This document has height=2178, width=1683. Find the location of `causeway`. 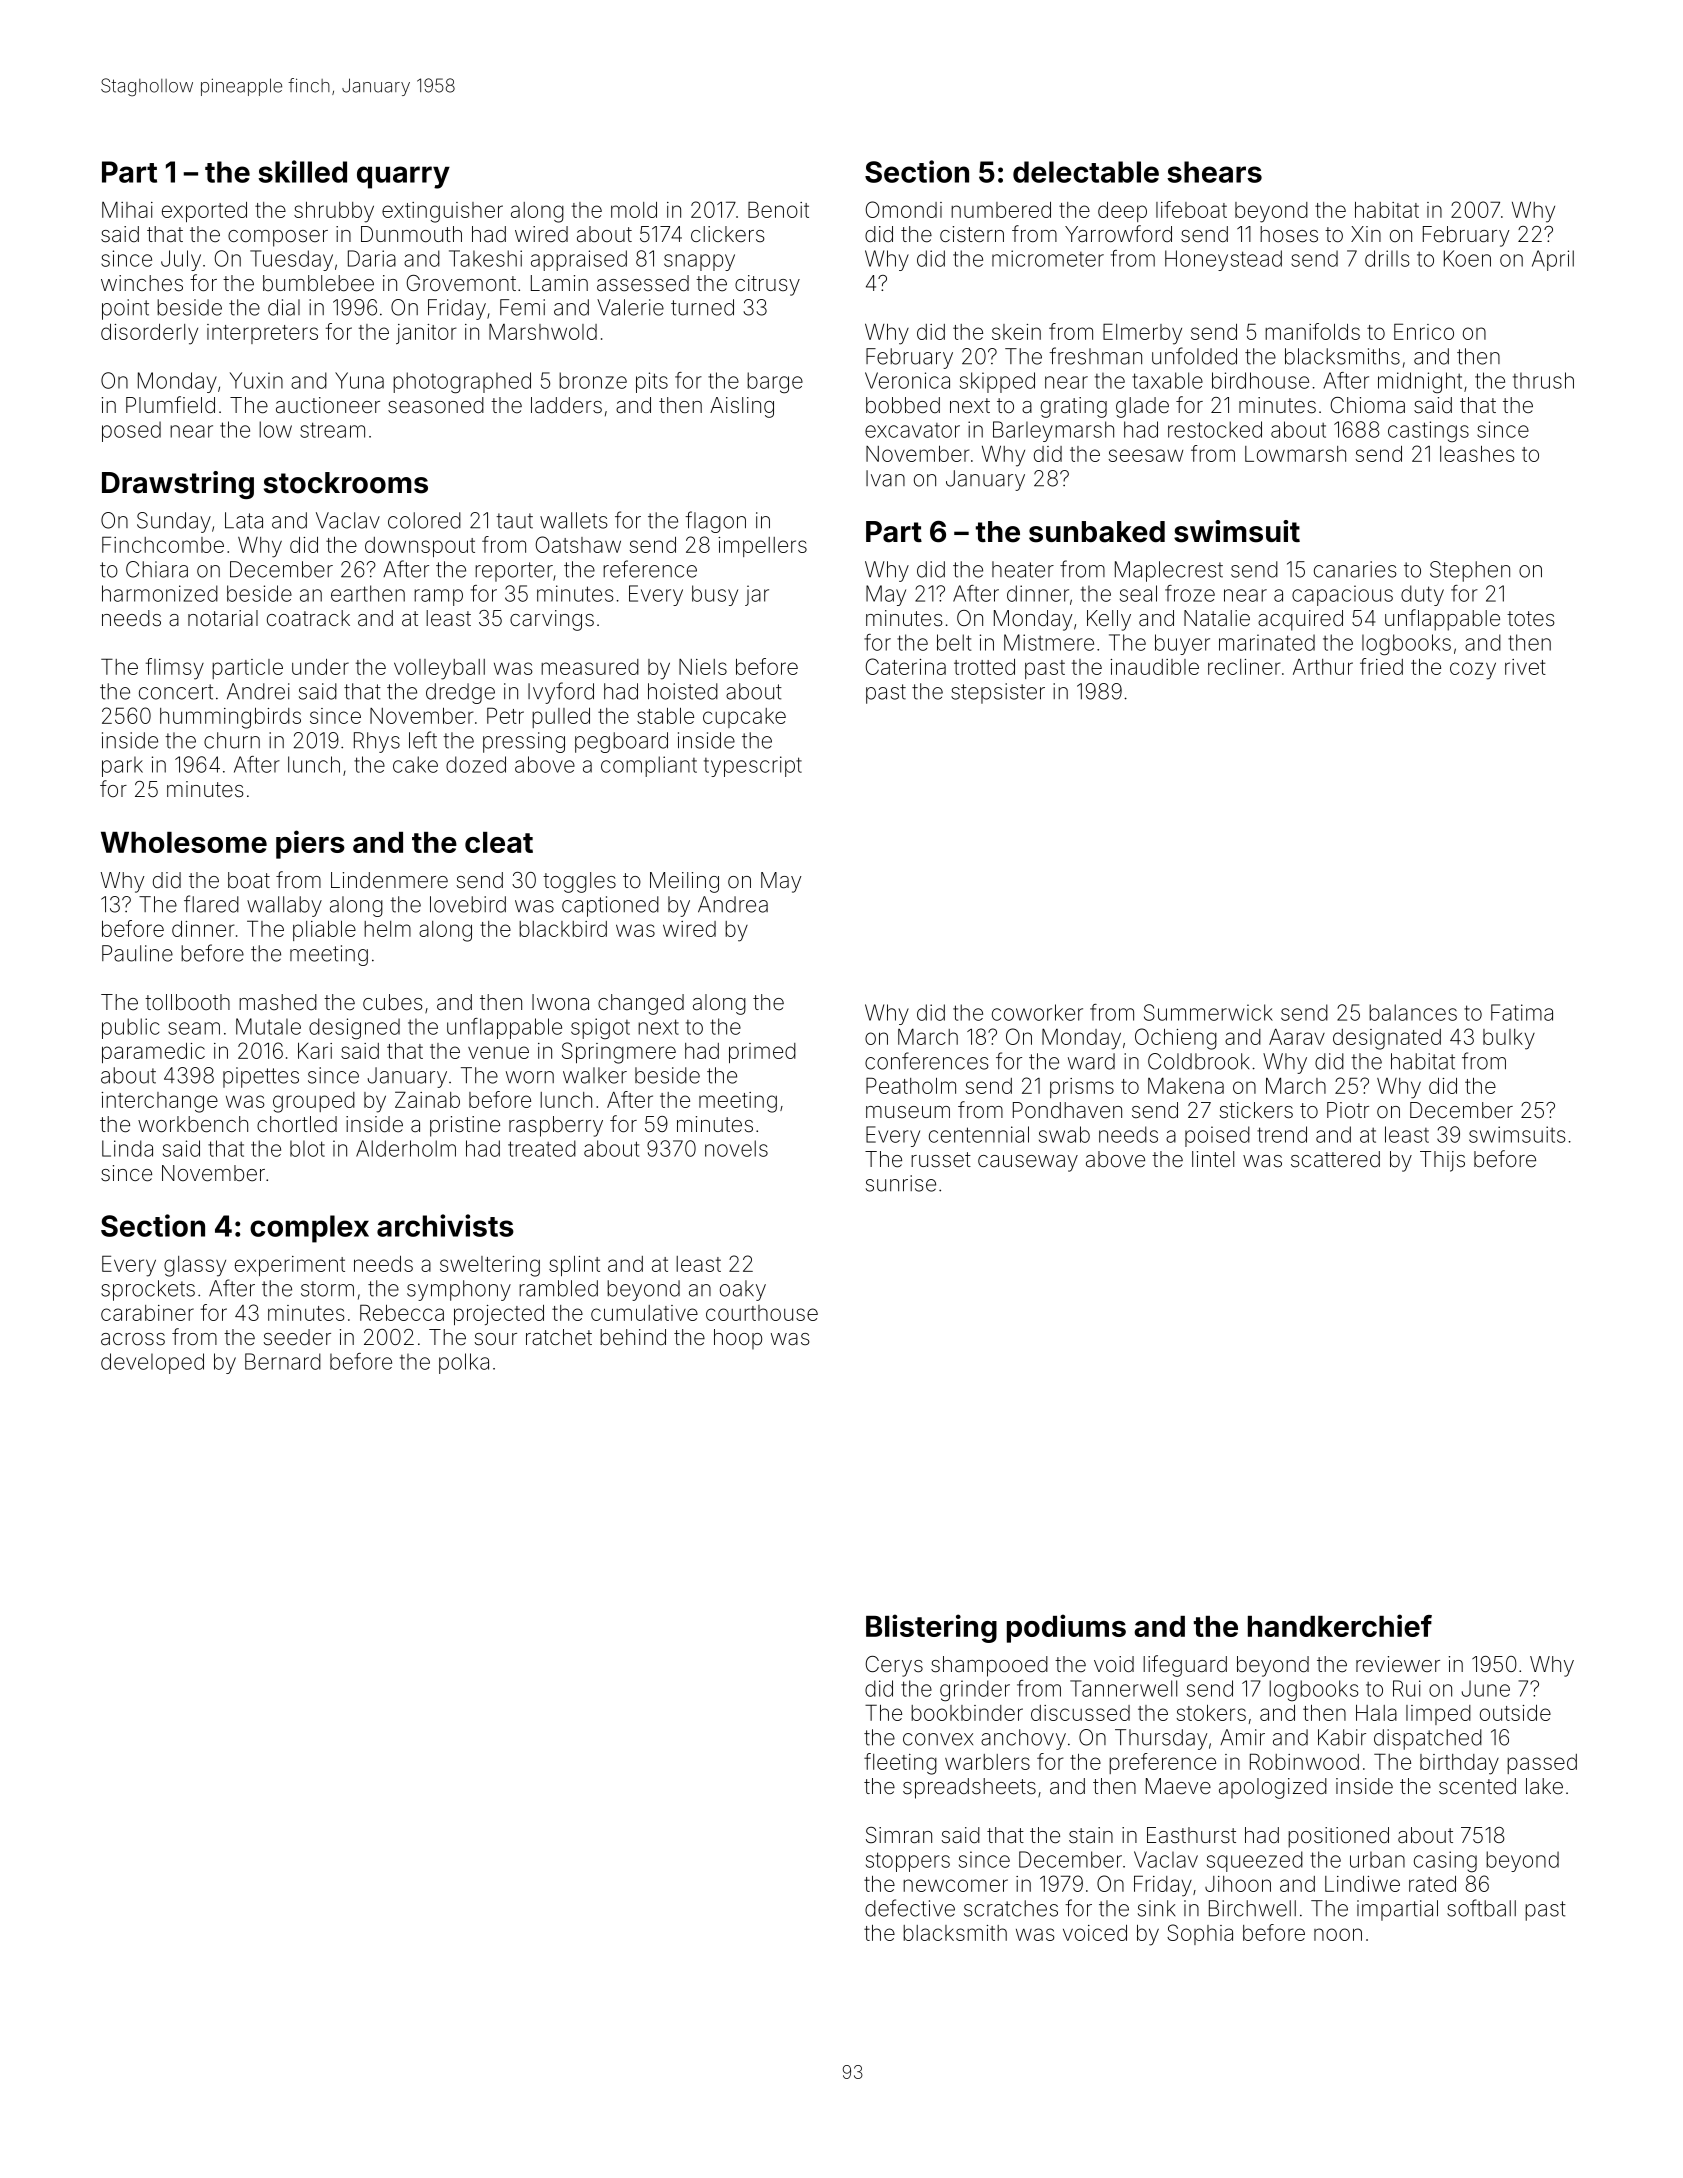

causeway is located at coordinates (1028, 1163).
